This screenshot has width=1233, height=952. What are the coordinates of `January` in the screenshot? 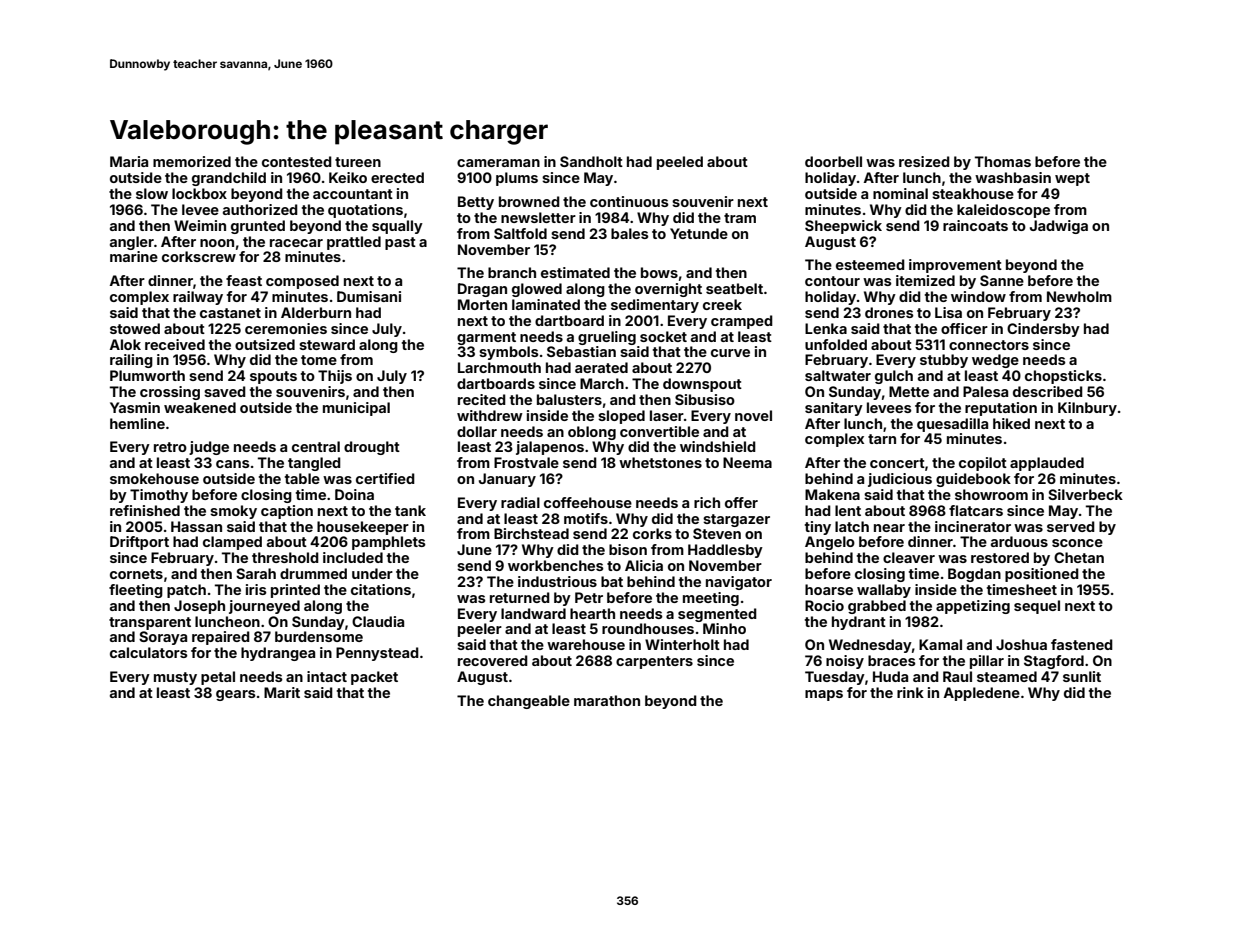 It's located at (507, 480).
